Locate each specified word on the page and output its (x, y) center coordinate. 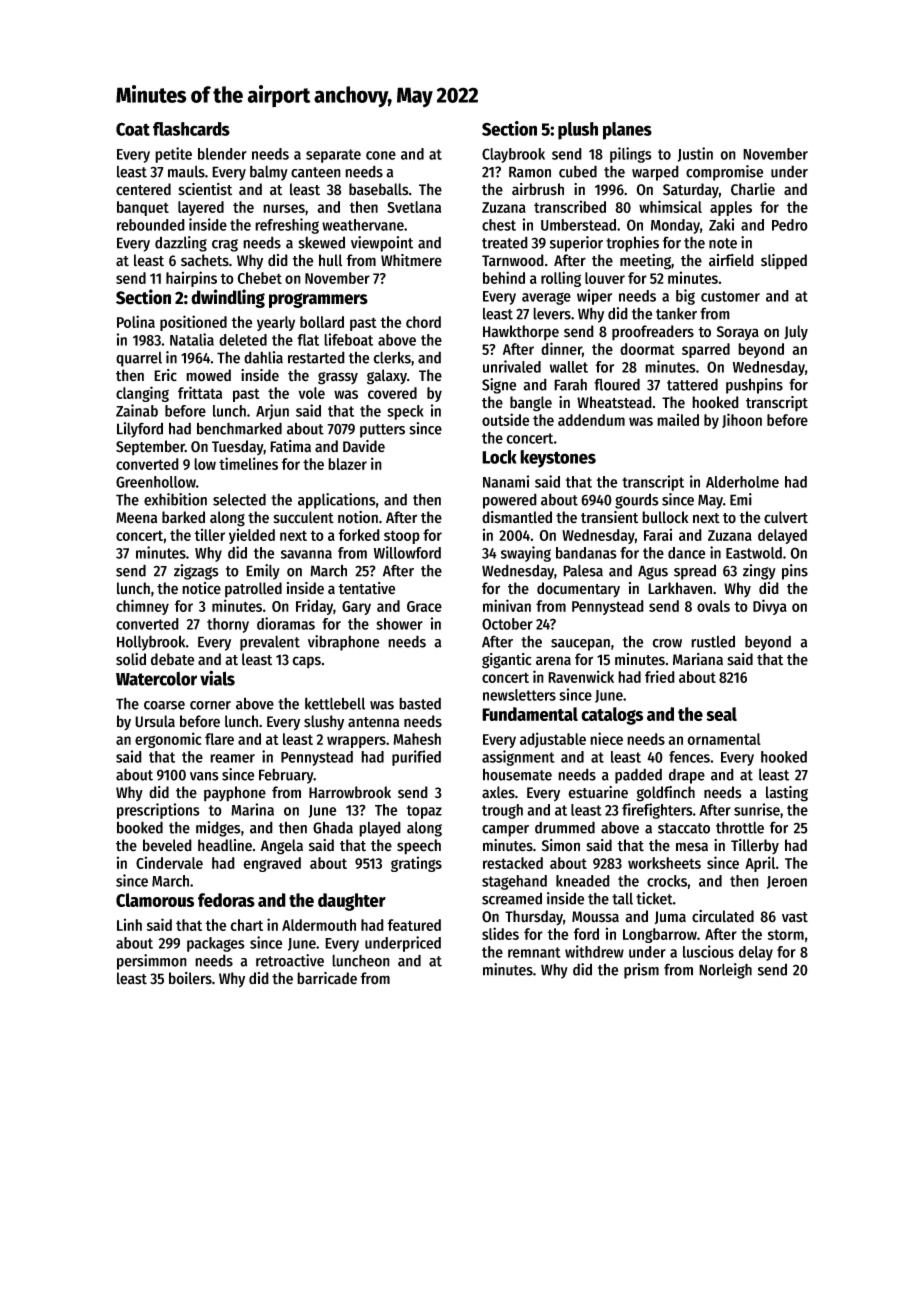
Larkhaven (680, 588)
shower (399, 624)
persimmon (152, 962)
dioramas (286, 623)
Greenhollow (156, 482)
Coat (133, 129)
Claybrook (513, 155)
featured (414, 925)
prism (641, 971)
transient (609, 517)
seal (721, 714)
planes (627, 131)
